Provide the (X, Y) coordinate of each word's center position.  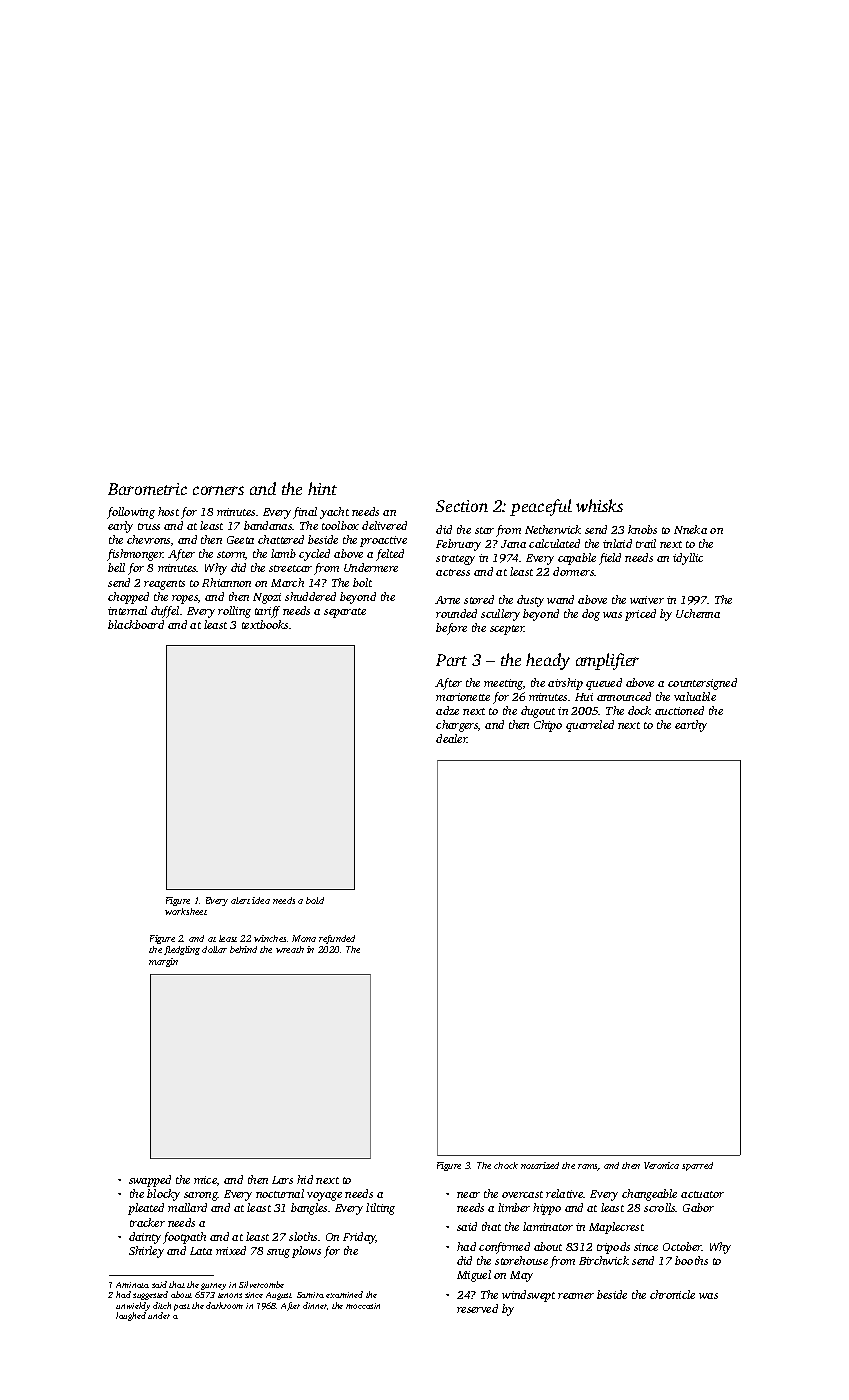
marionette (463, 697)
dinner (315, 1305)
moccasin (363, 1306)
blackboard (136, 624)
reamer (576, 1296)
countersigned (702, 684)
